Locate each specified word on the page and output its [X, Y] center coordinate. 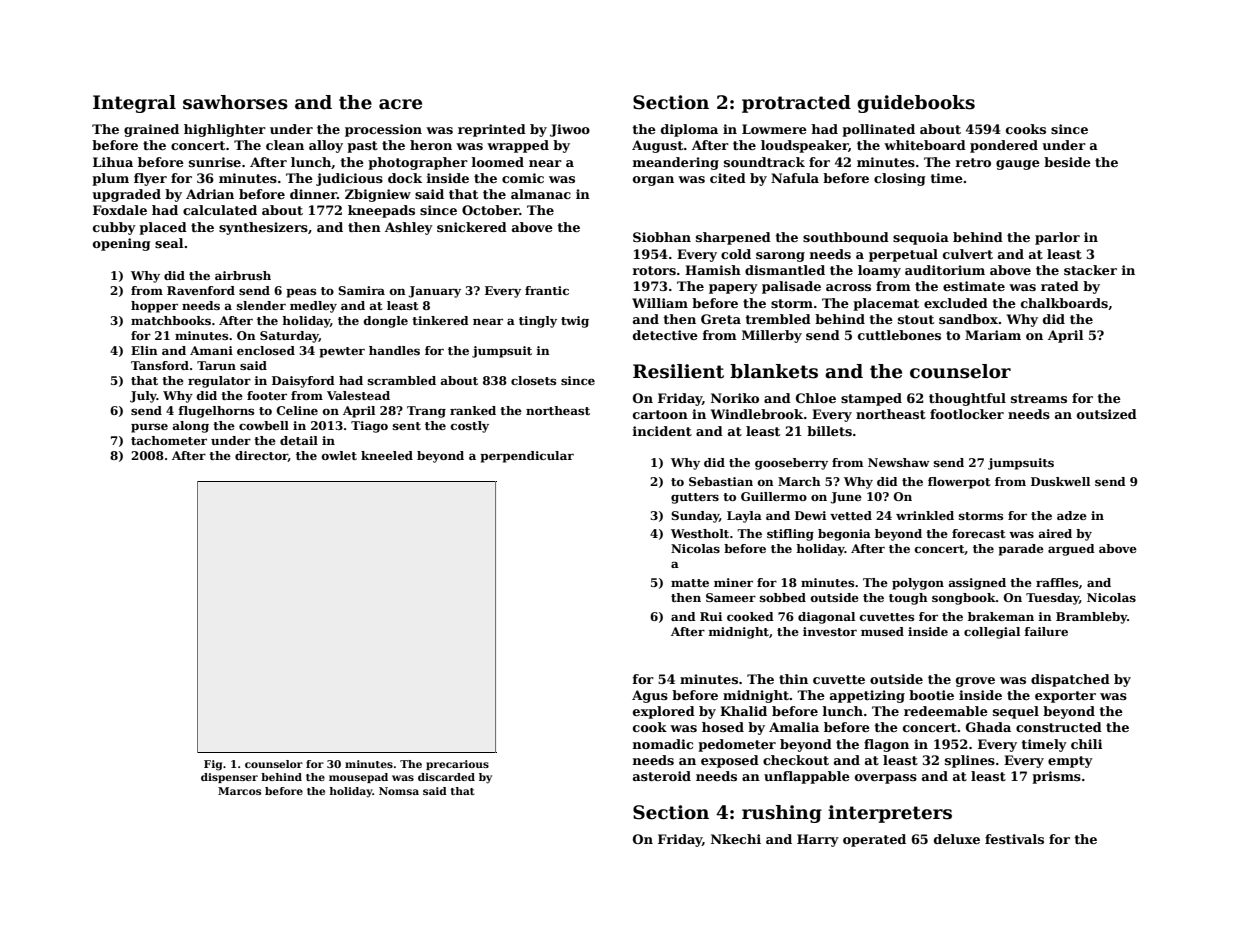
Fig [213, 765]
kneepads [381, 211]
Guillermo [774, 496]
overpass [886, 779]
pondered [1004, 146]
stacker [1090, 270]
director [261, 456]
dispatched [1070, 680]
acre [400, 104]
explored [664, 712]
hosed [723, 727]
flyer [150, 179]
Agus [650, 696]
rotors [654, 270]
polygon [918, 584]
